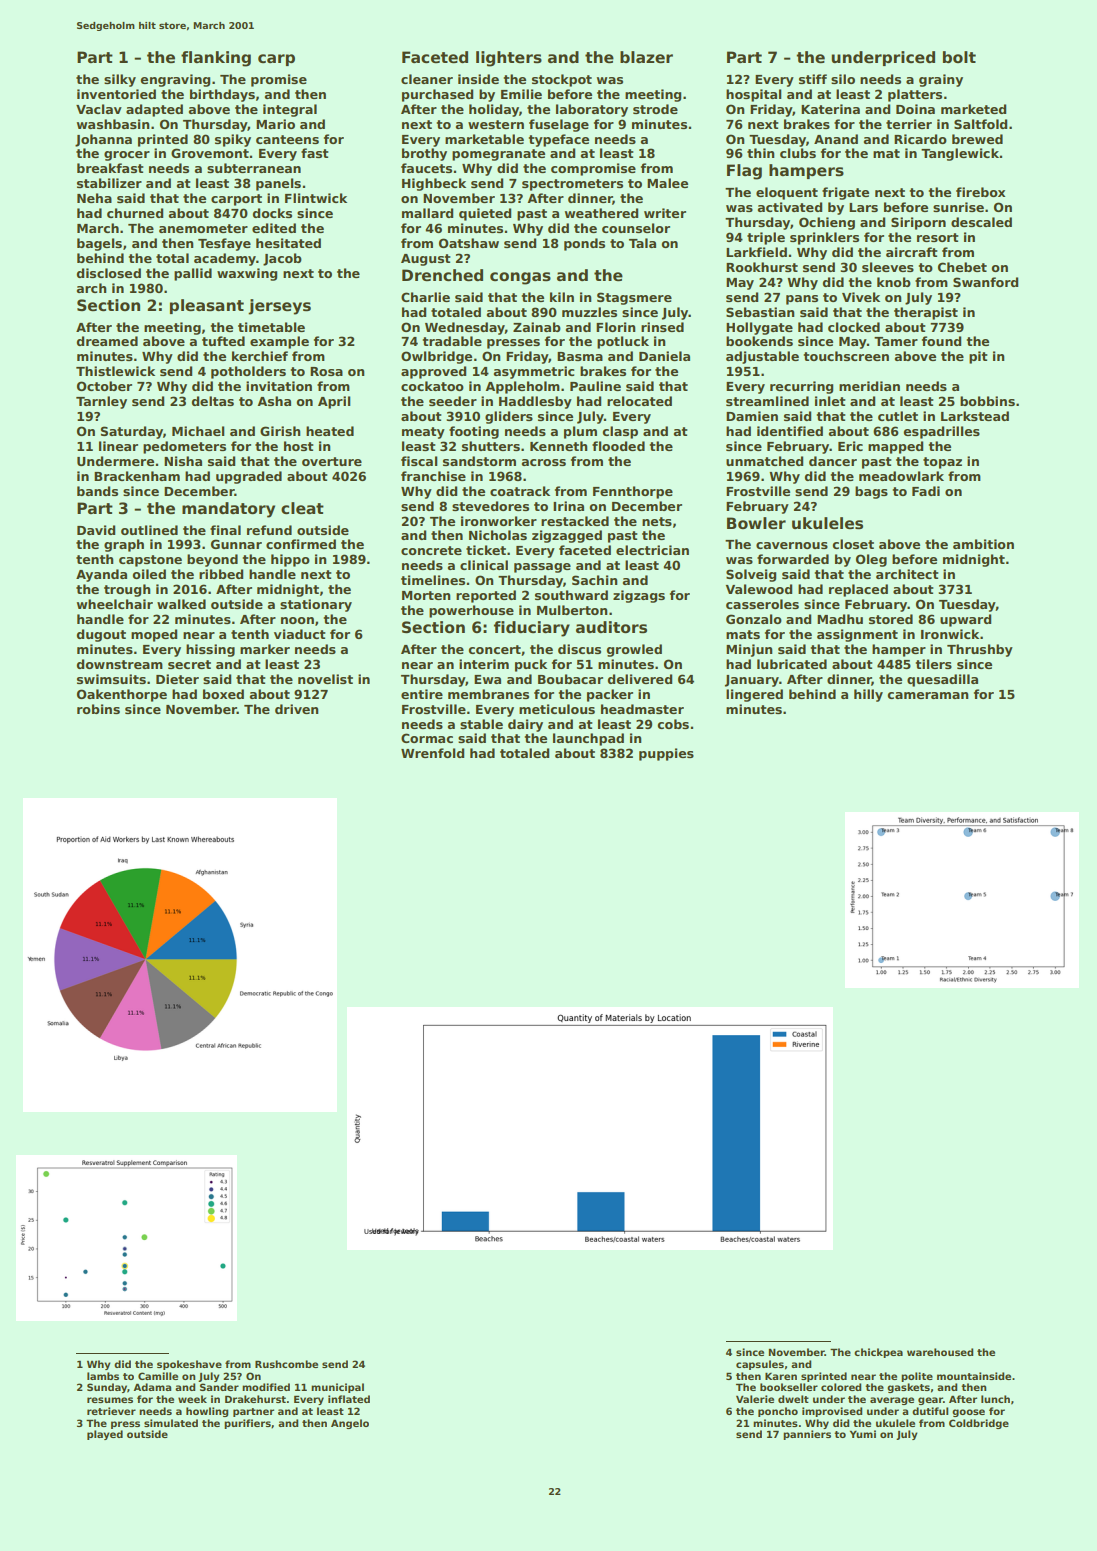  What do you see at coordinates (203, 228) in the image?
I see `anemometer` at bounding box center [203, 228].
